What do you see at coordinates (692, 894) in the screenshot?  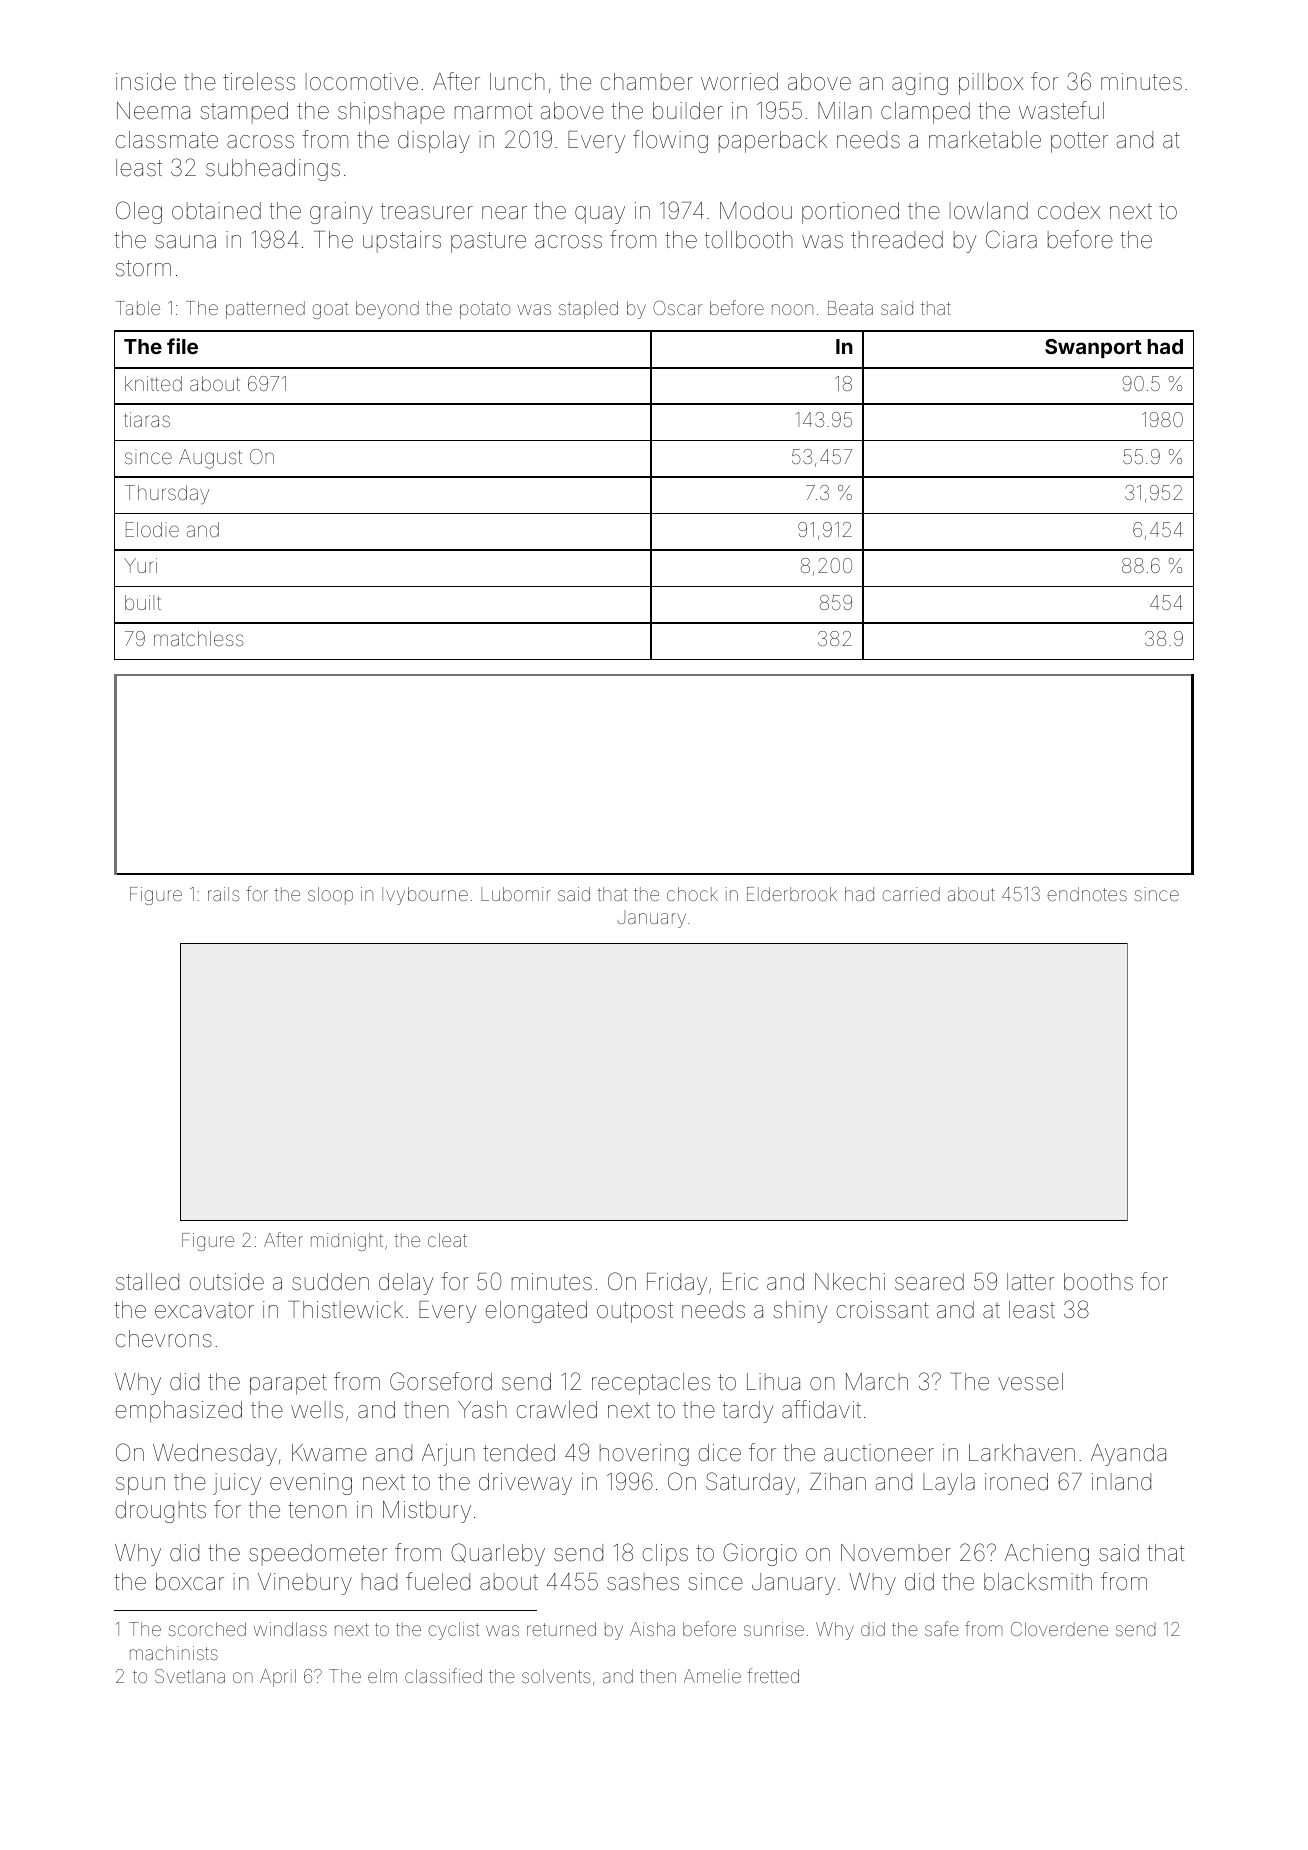 I see `chock` at bounding box center [692, 894].
